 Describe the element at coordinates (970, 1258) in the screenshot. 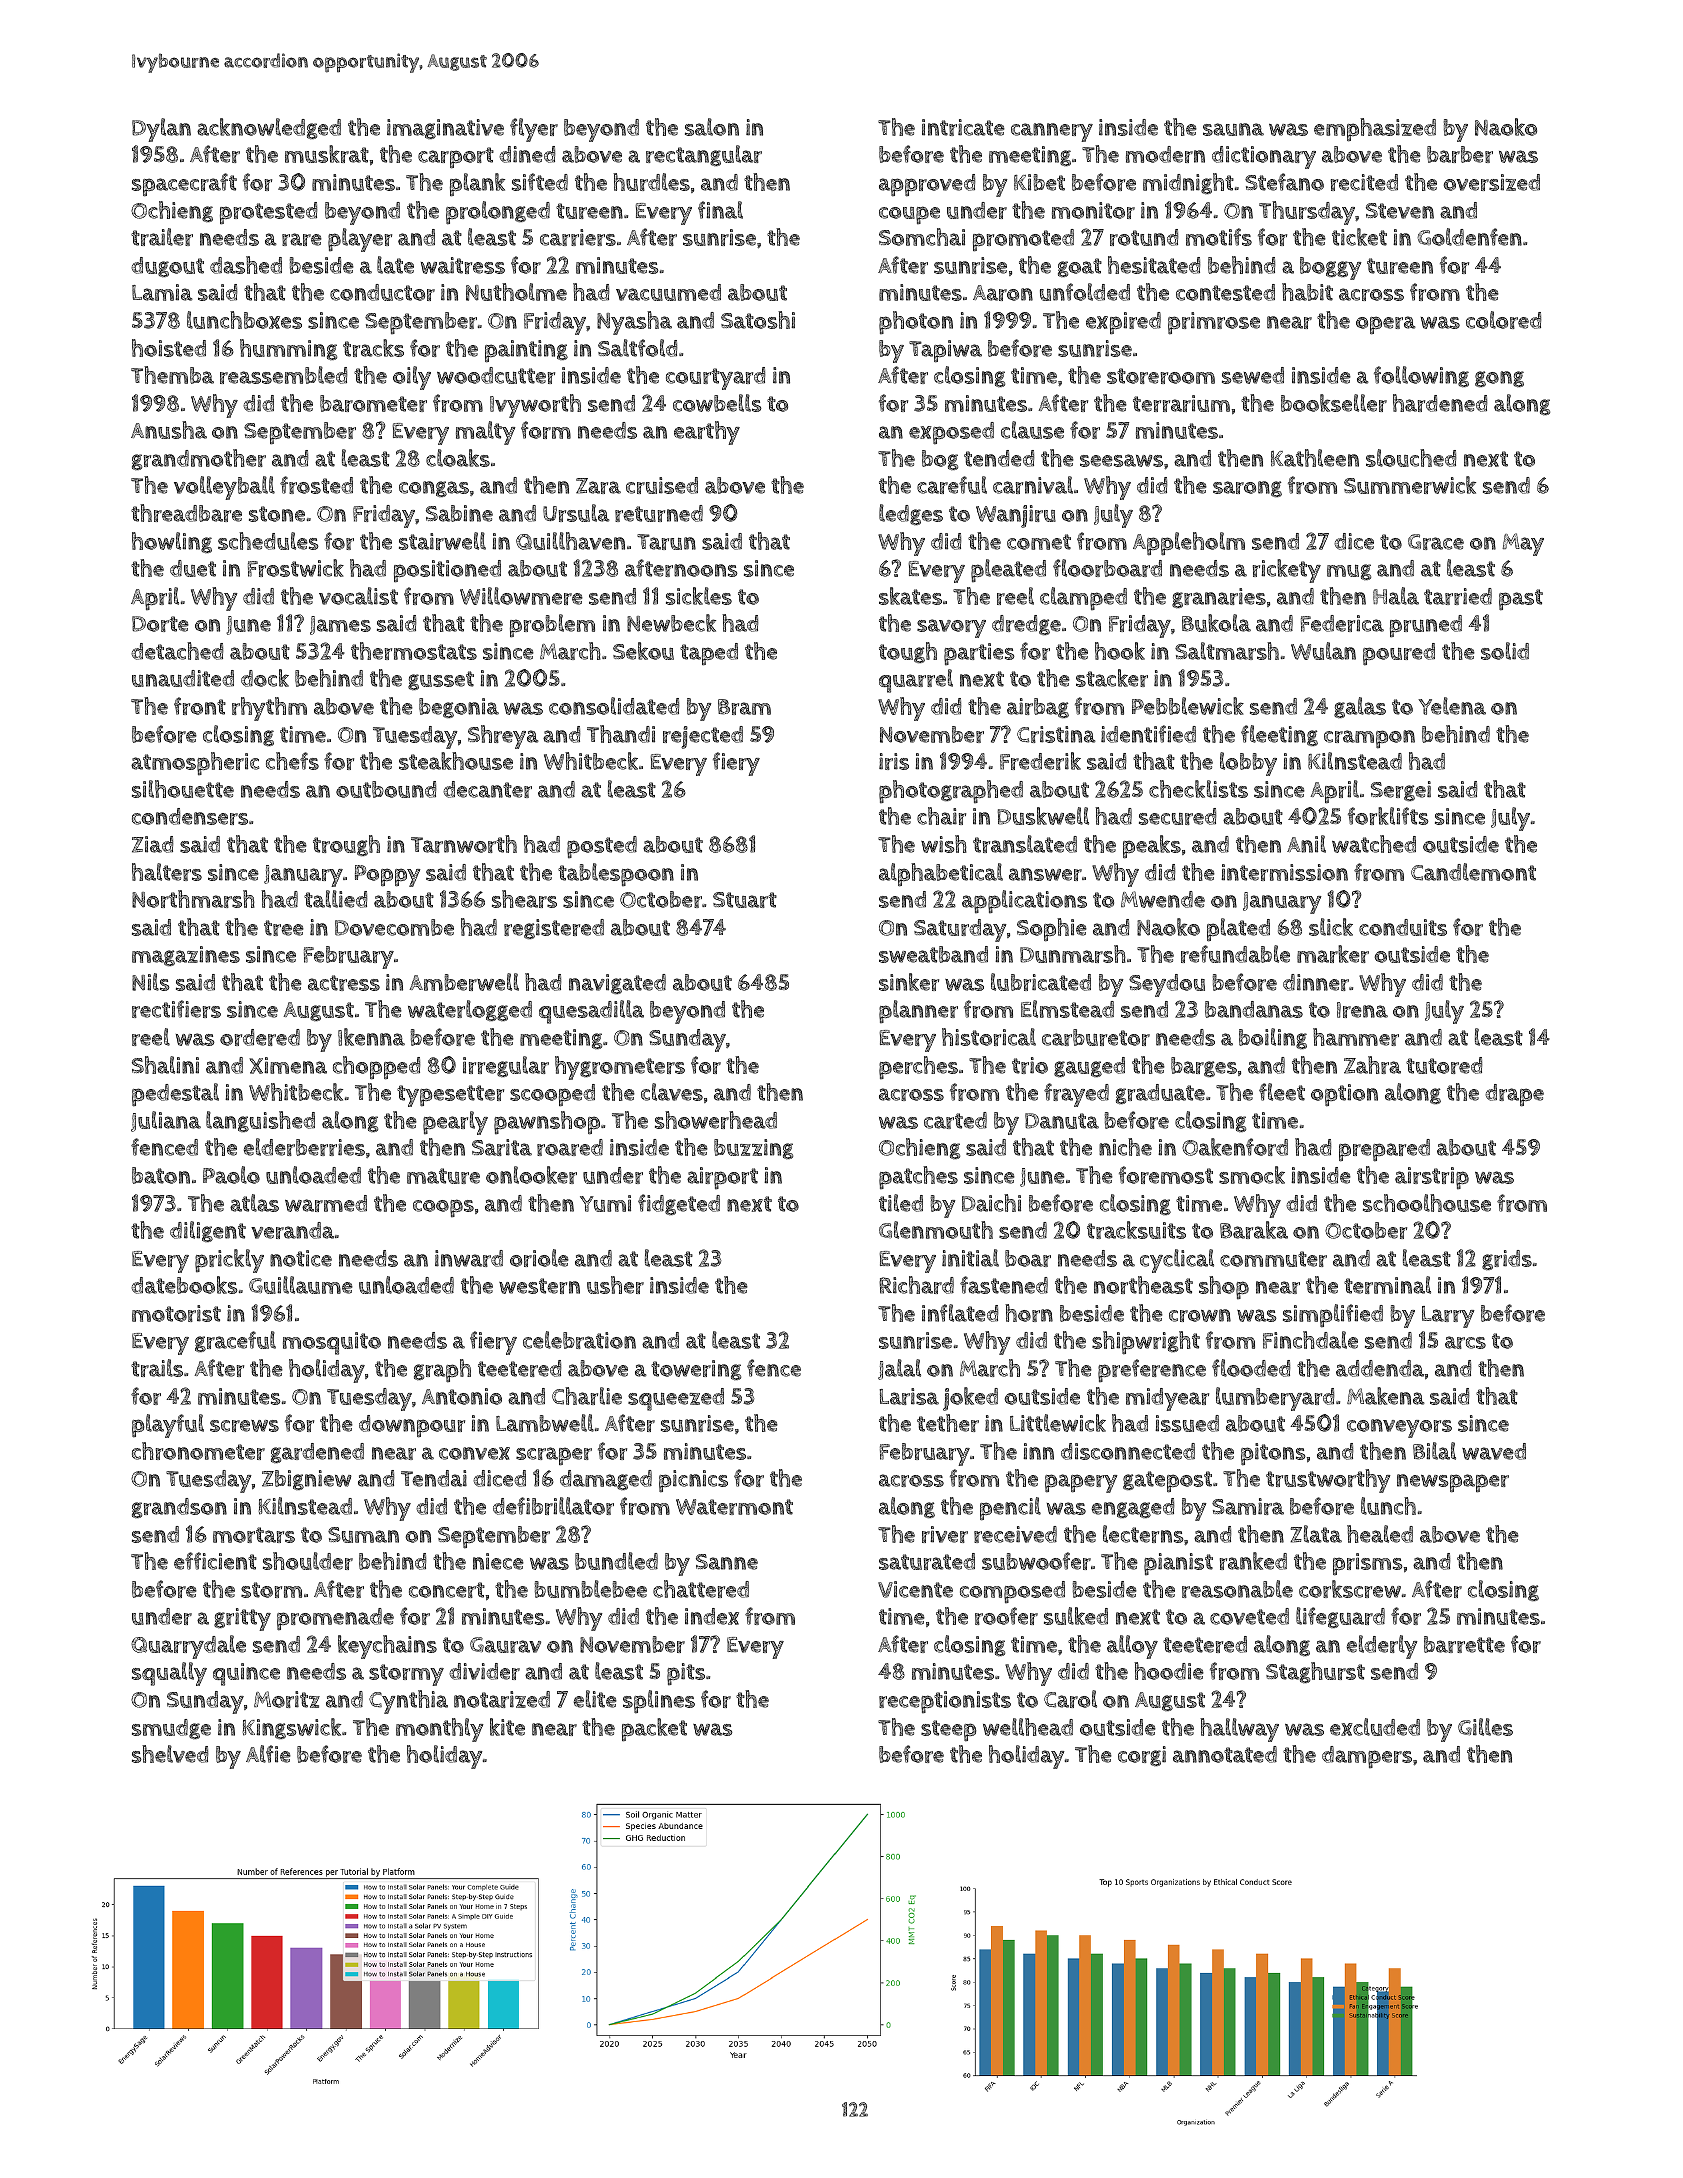

I see `initial` at that location.
